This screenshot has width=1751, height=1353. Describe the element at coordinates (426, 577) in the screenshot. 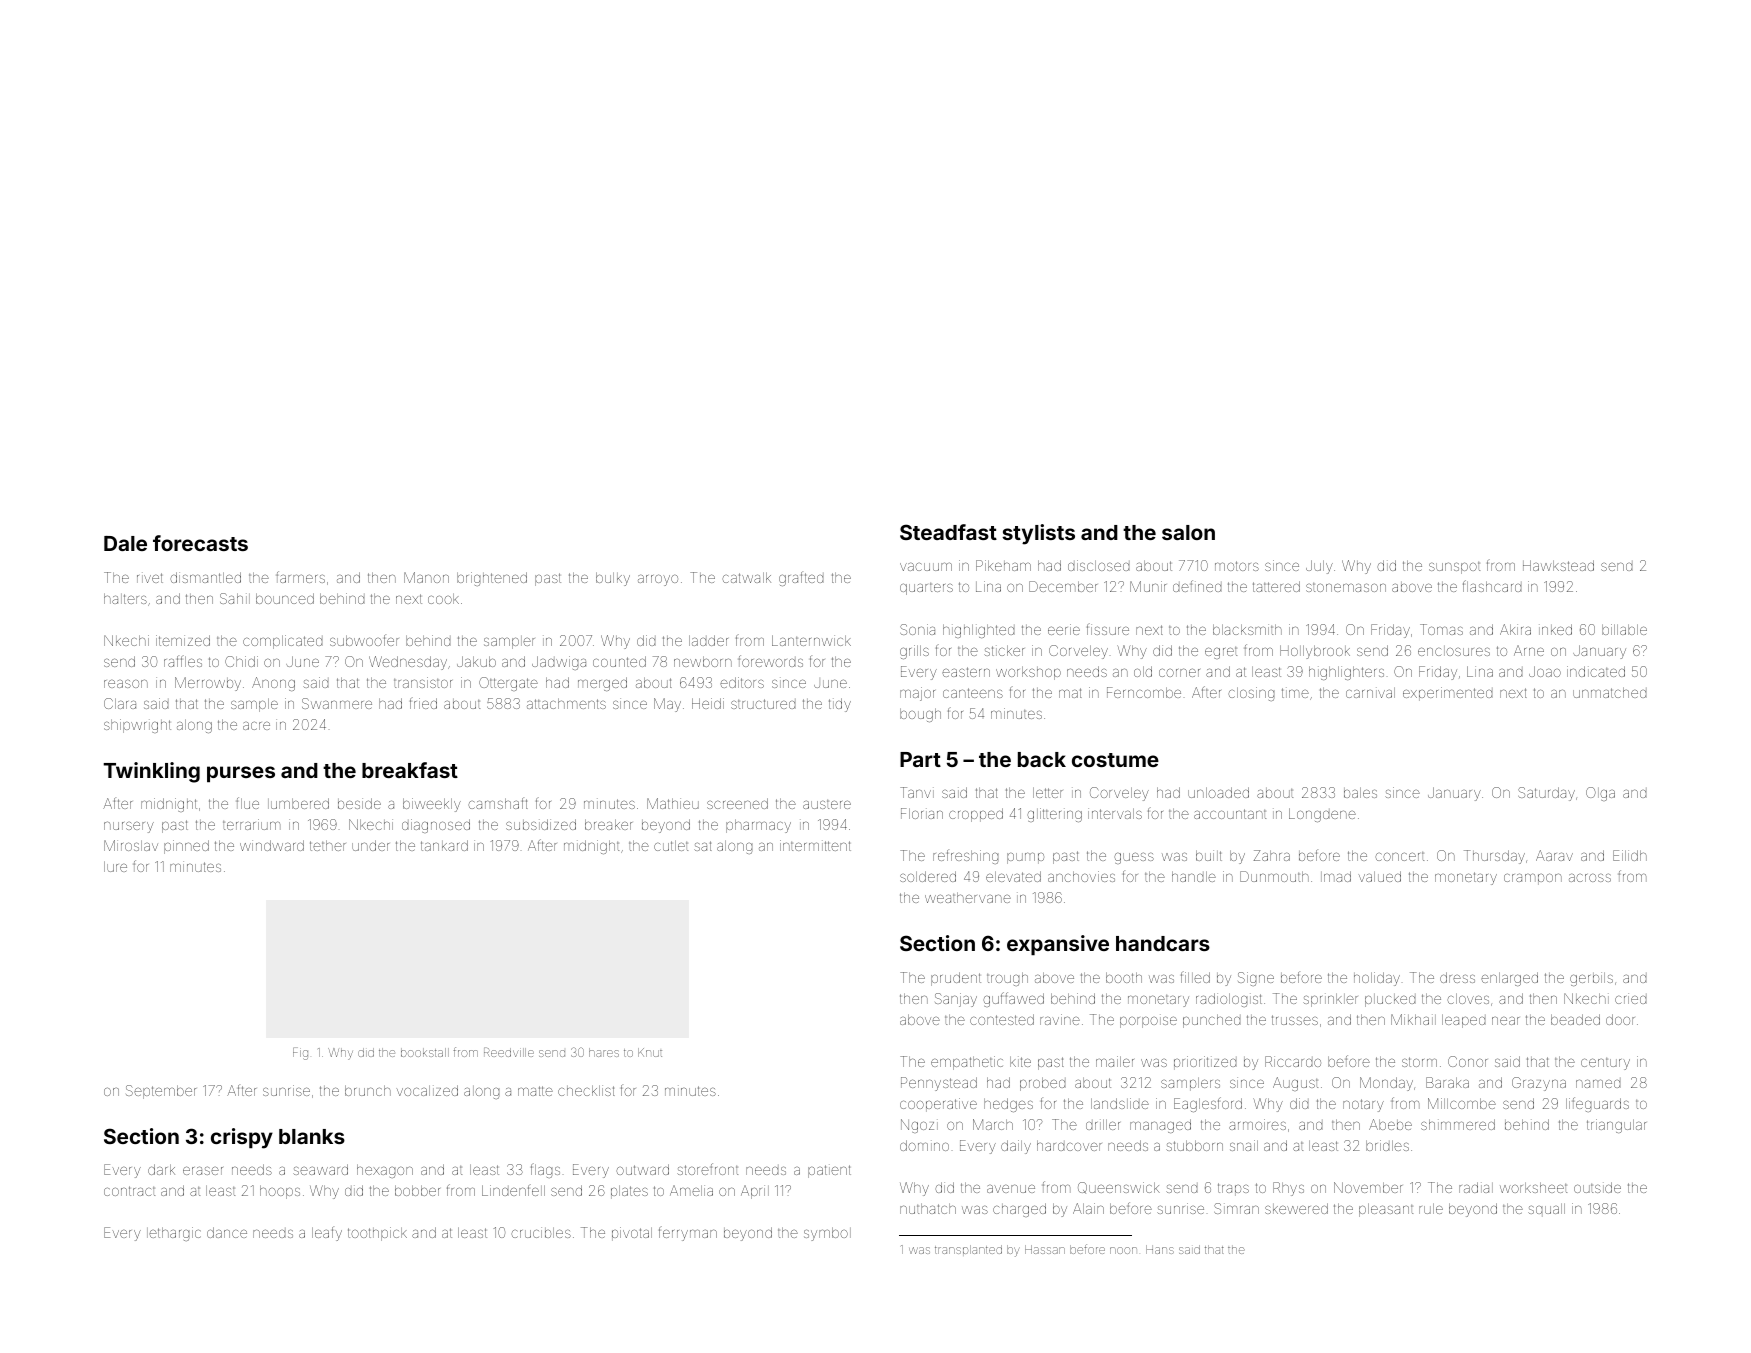

I see `Manon` at that location.
